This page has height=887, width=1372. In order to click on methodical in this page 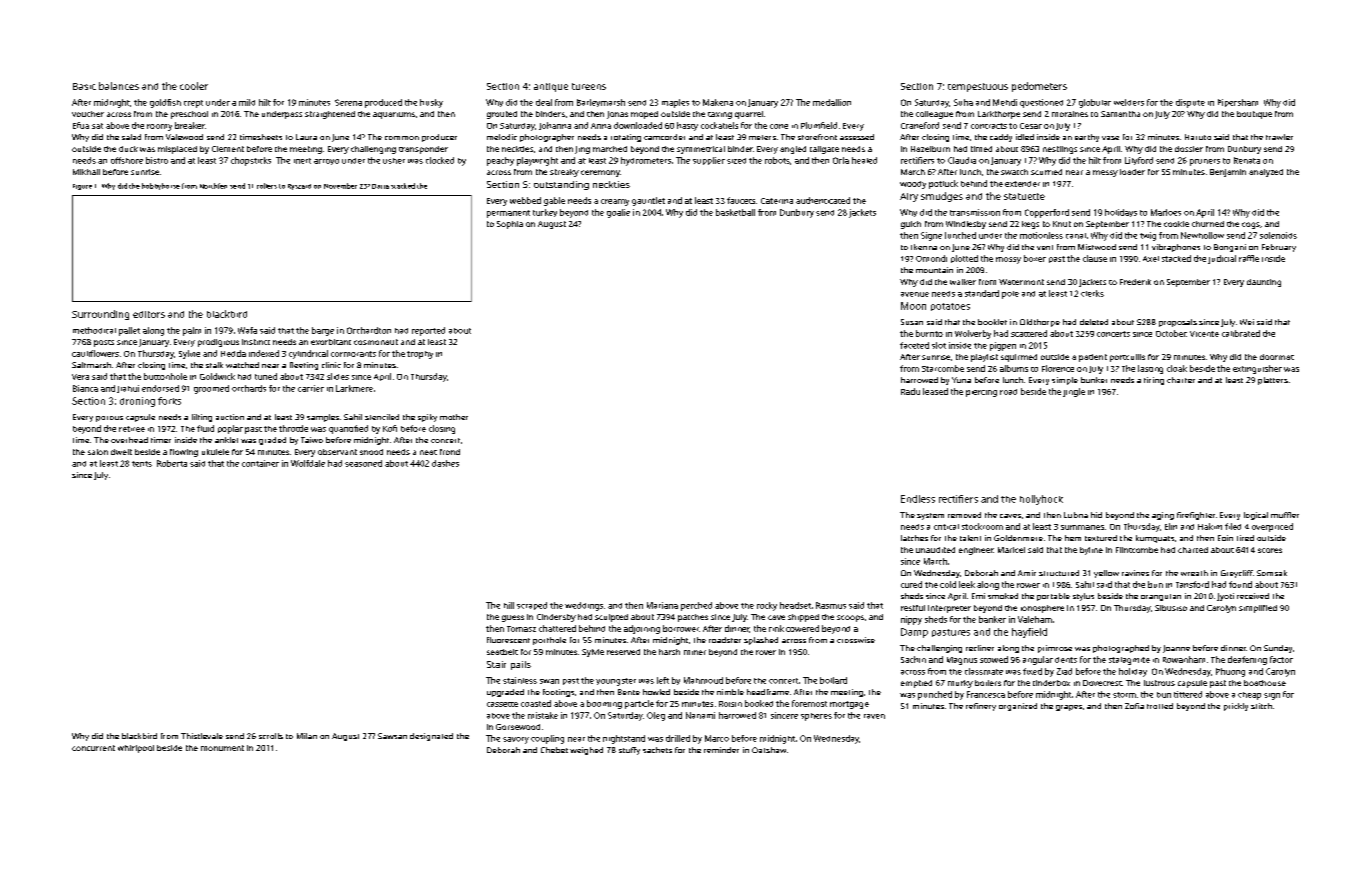, I will do `click(94, 330)`.
